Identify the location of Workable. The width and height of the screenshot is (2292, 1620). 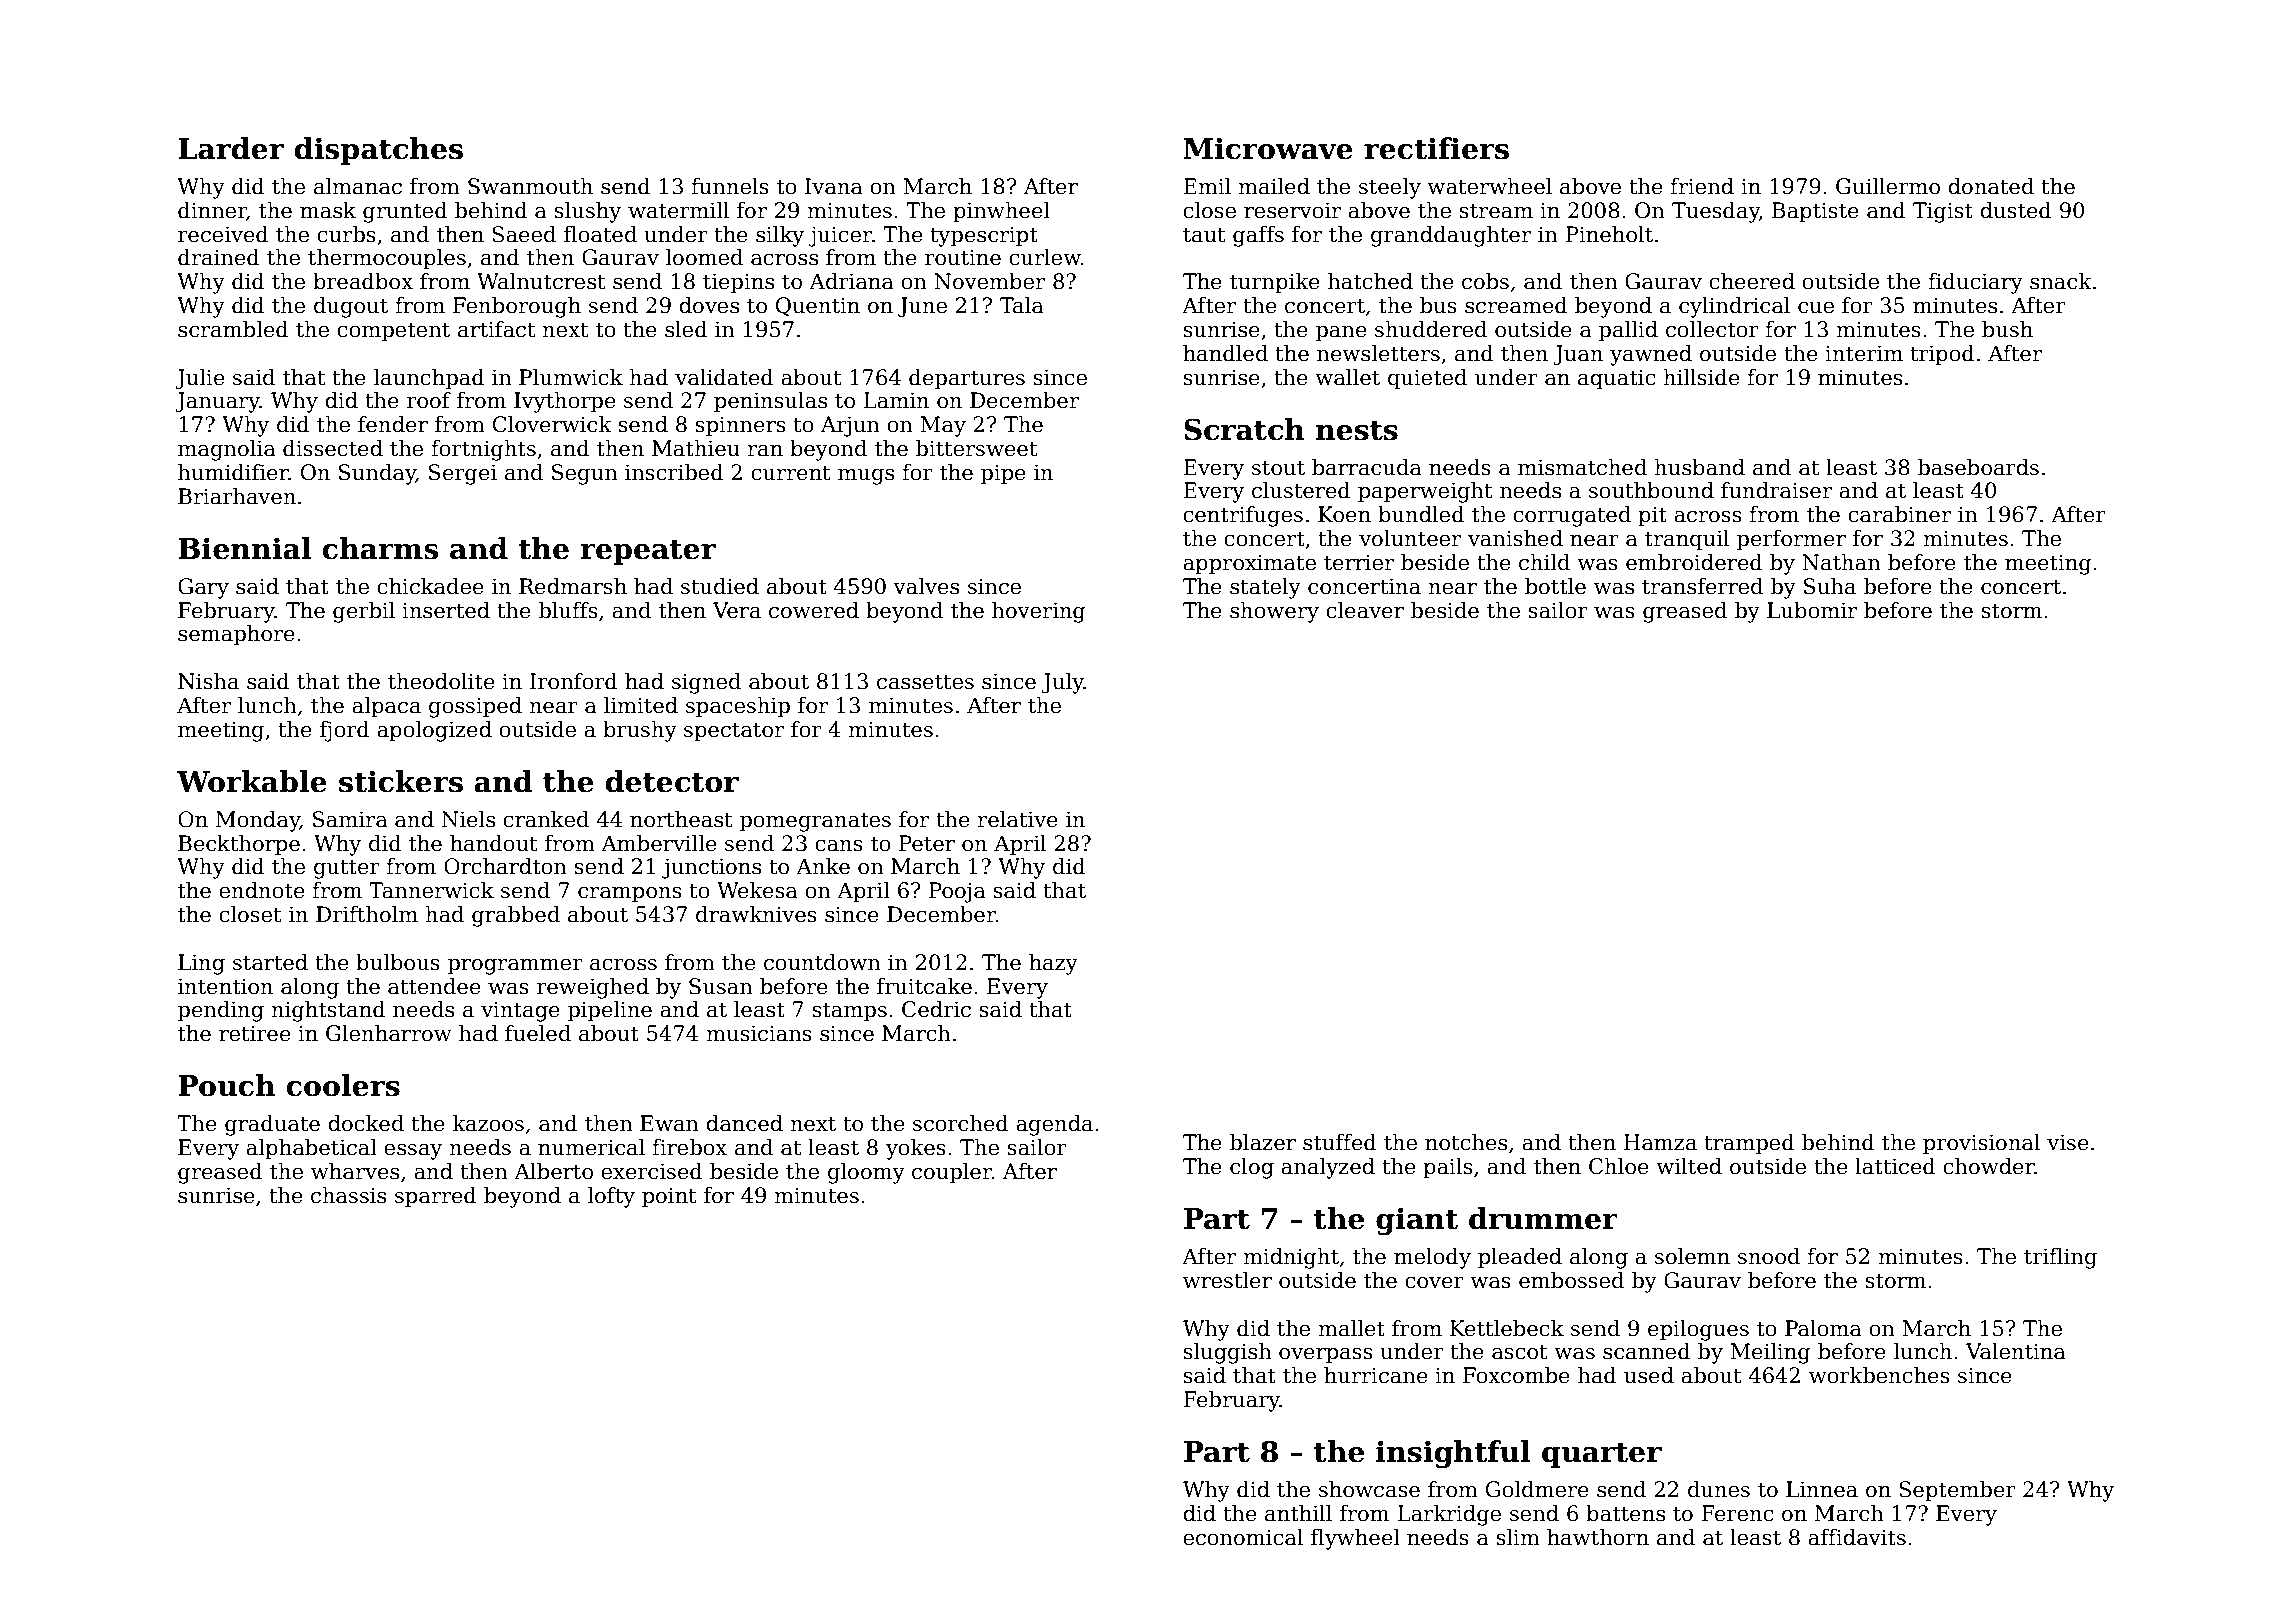
(252, 781).
